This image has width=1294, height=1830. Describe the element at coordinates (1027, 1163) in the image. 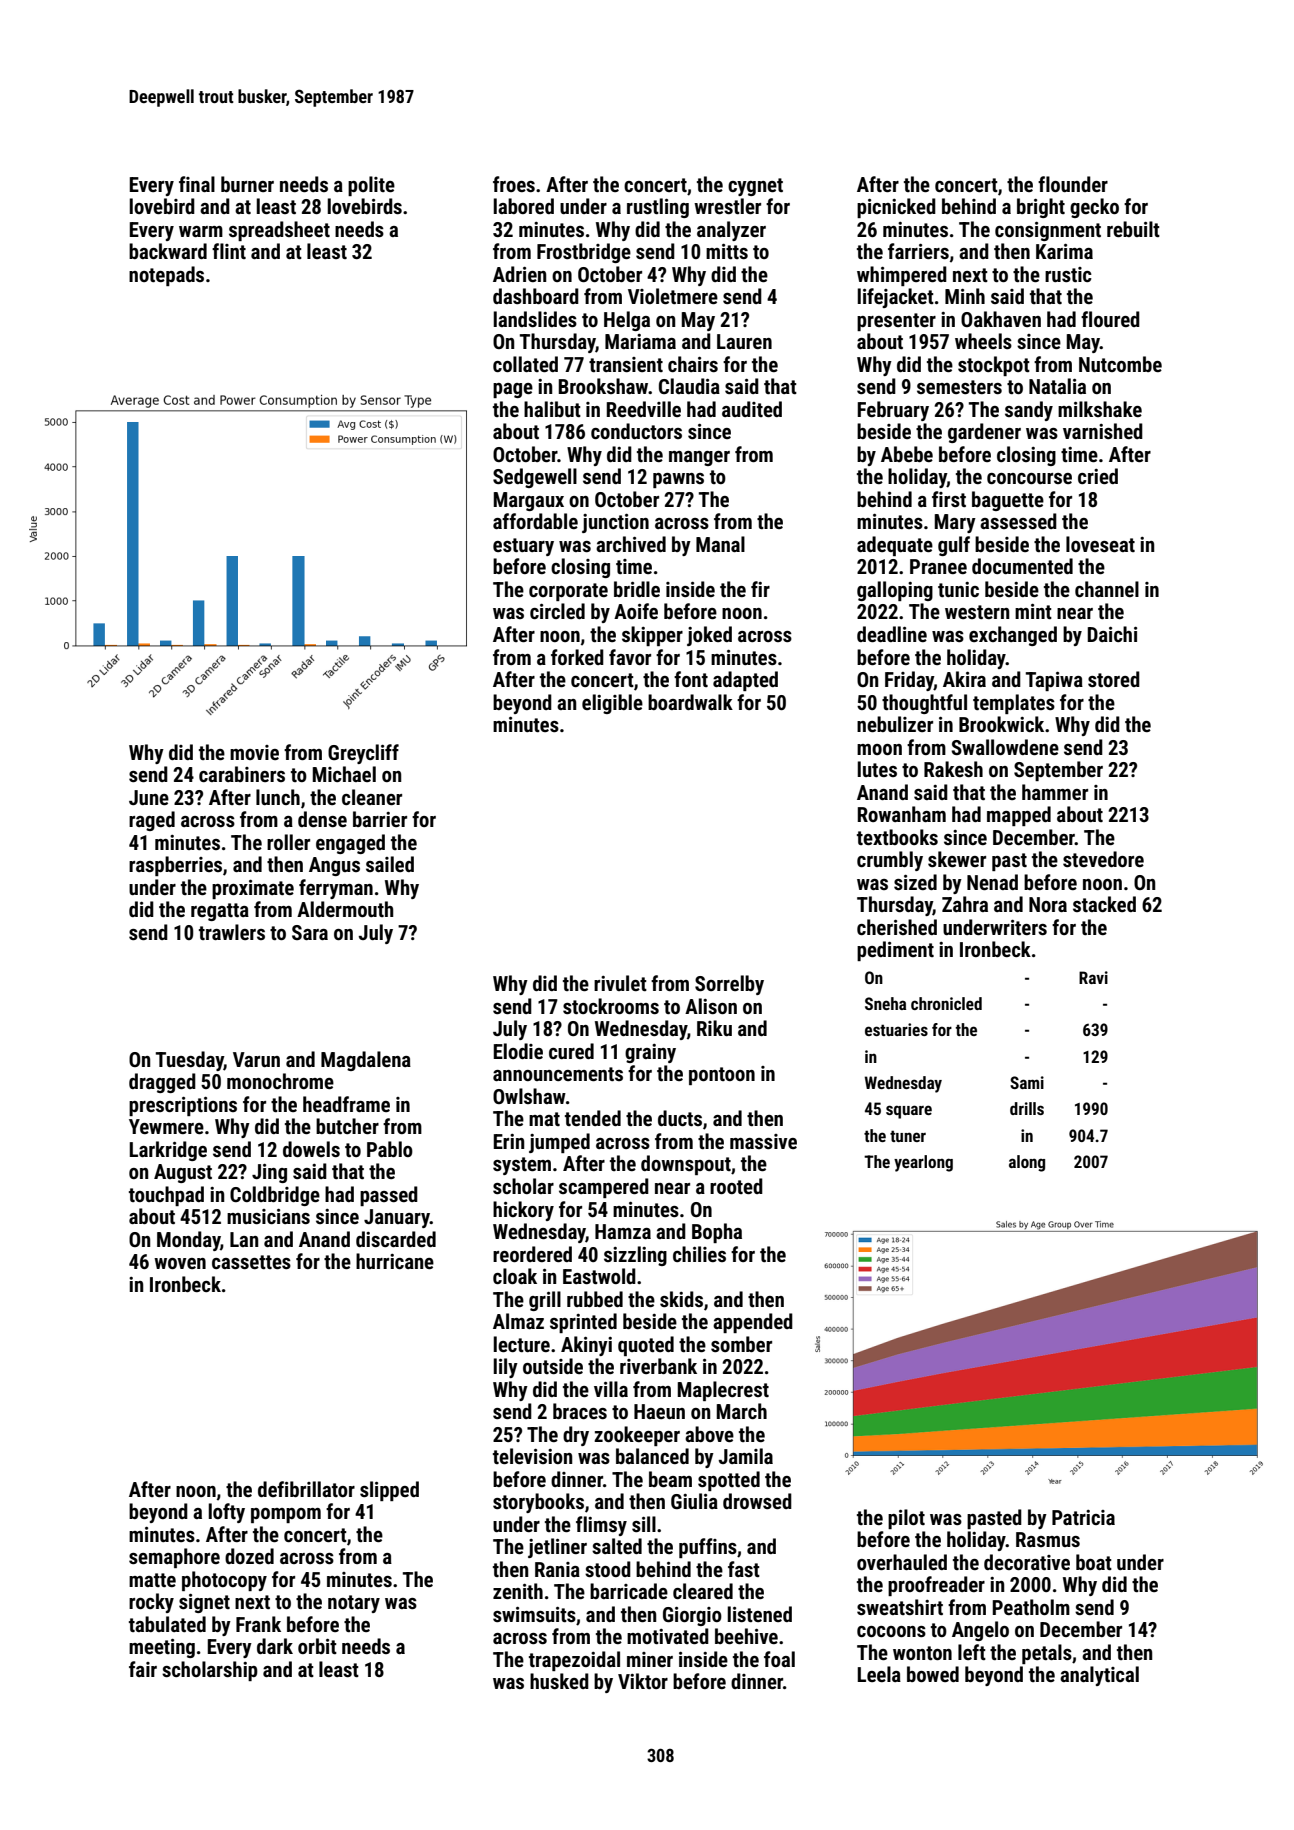

I see `along` at that location.
